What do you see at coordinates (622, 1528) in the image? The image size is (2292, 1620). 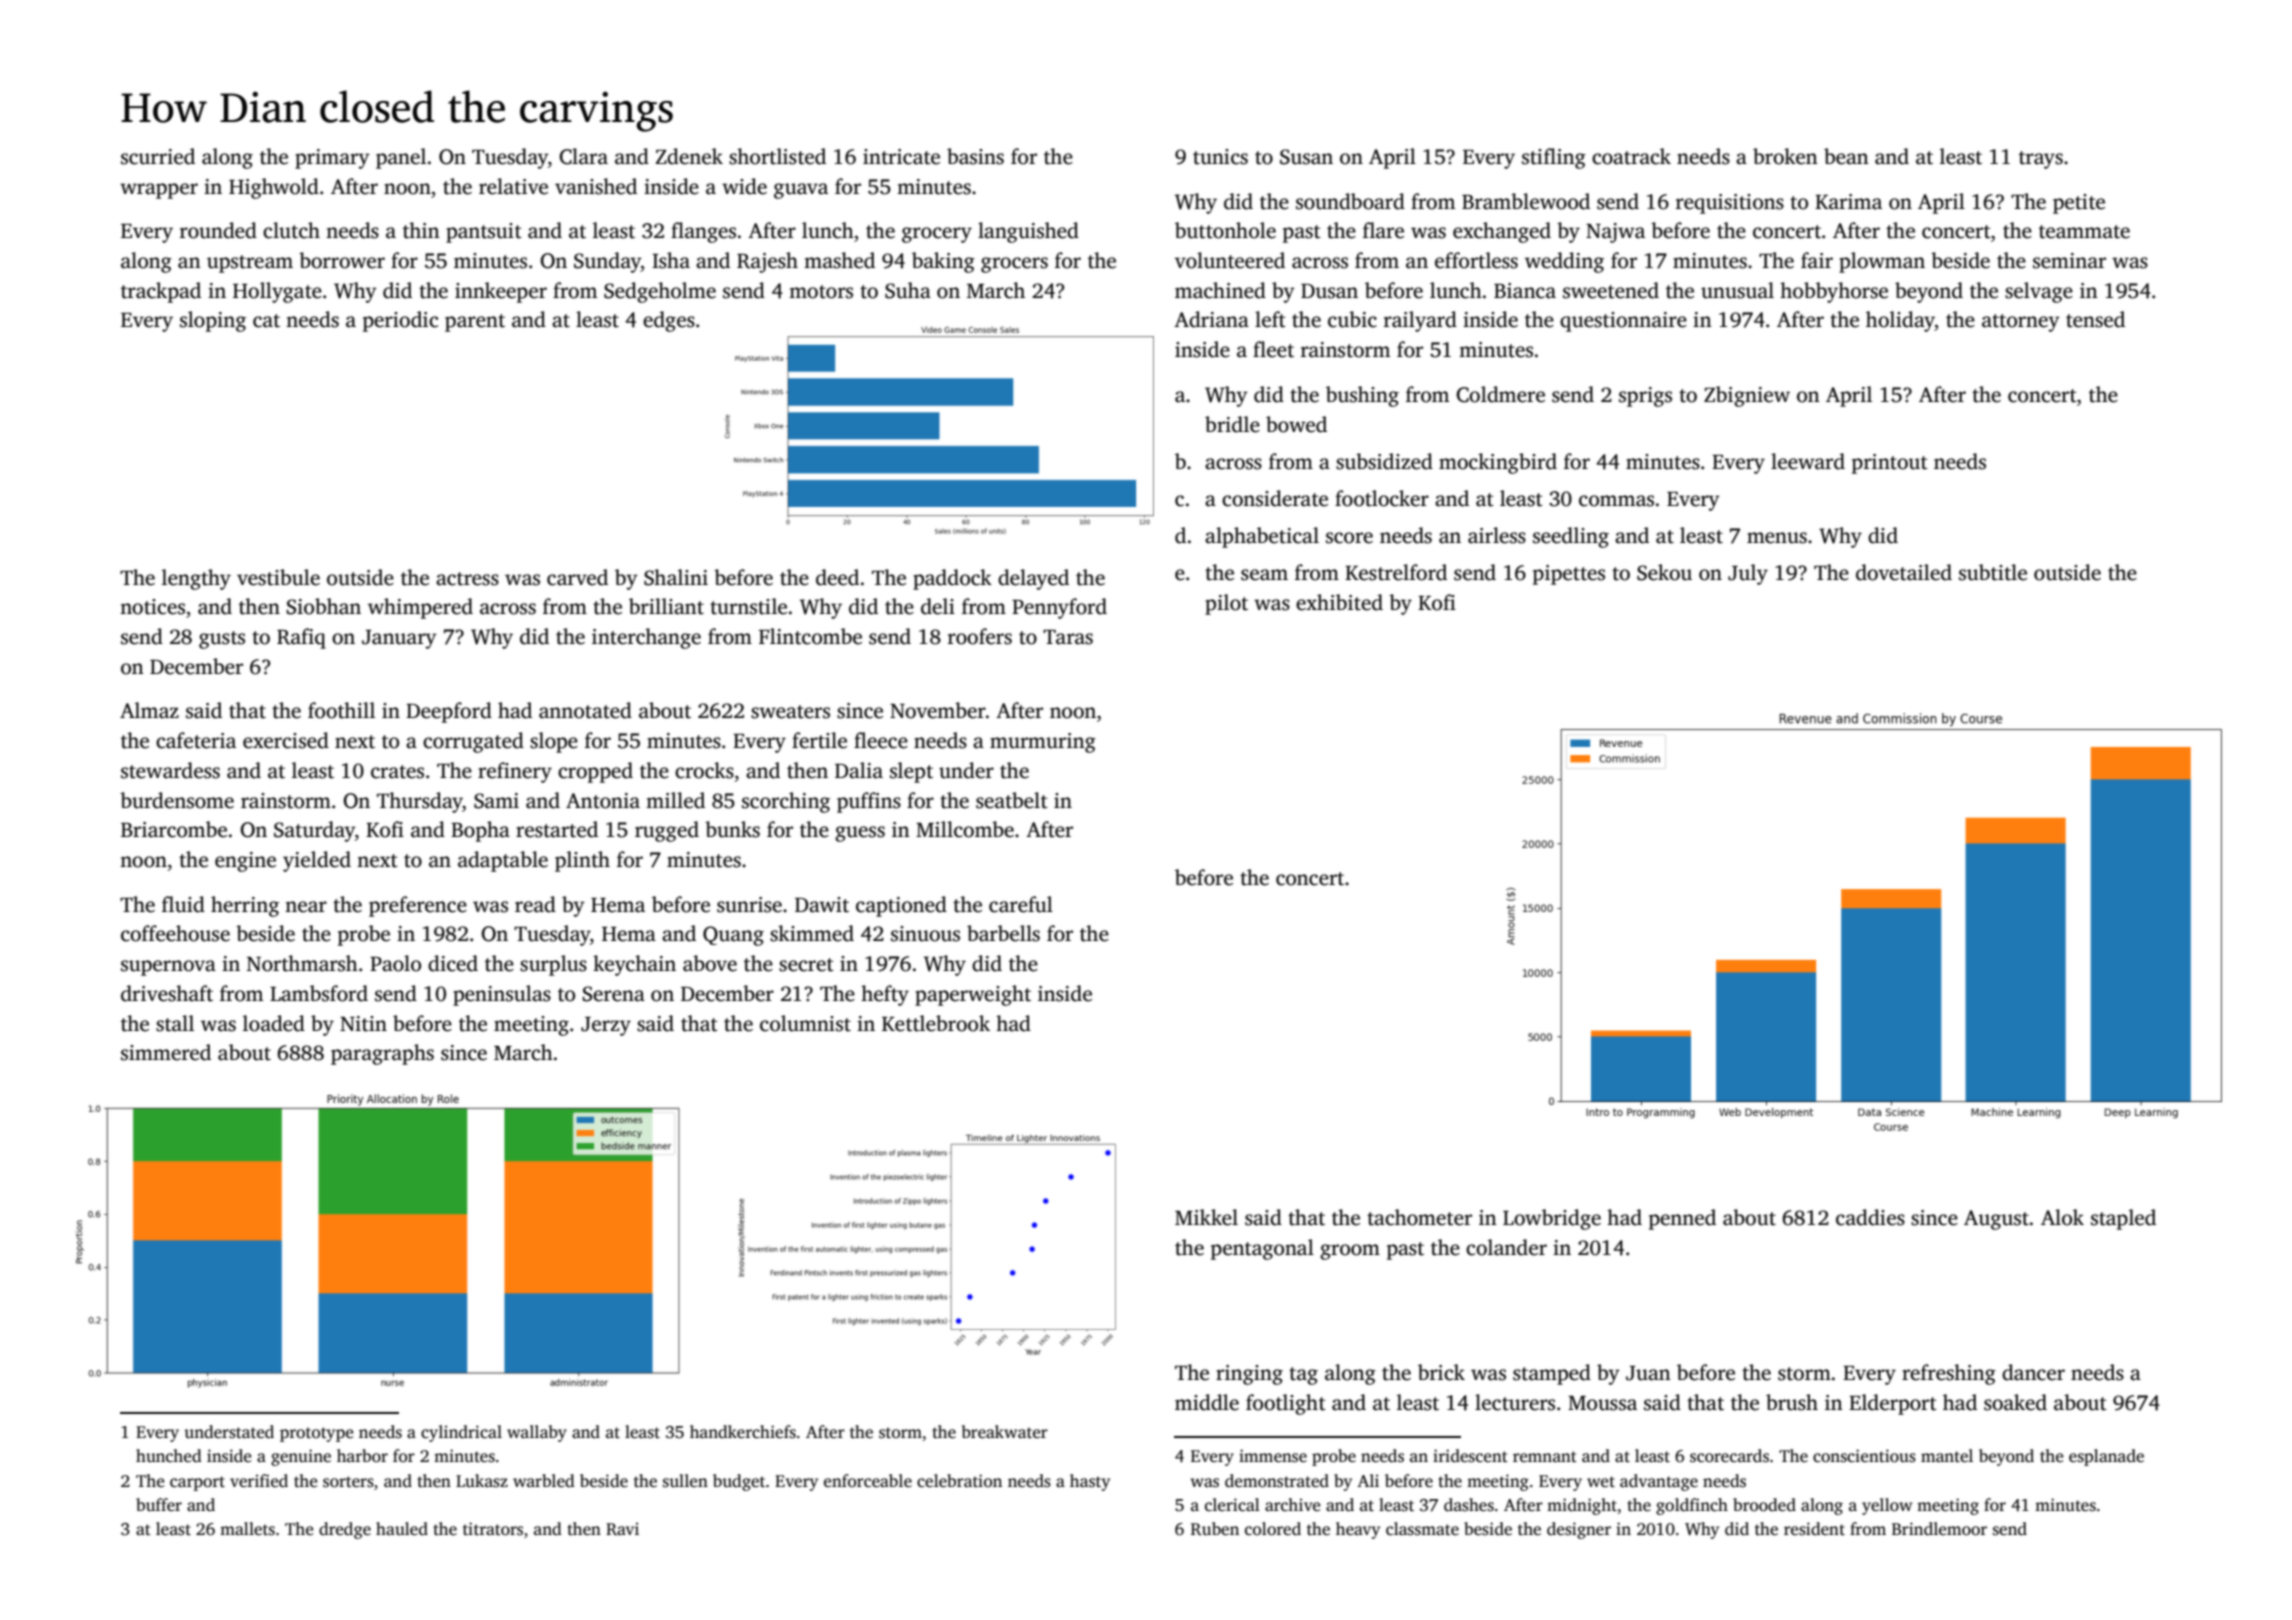 I see `Ravi` at bounding box center [622, 1528].
